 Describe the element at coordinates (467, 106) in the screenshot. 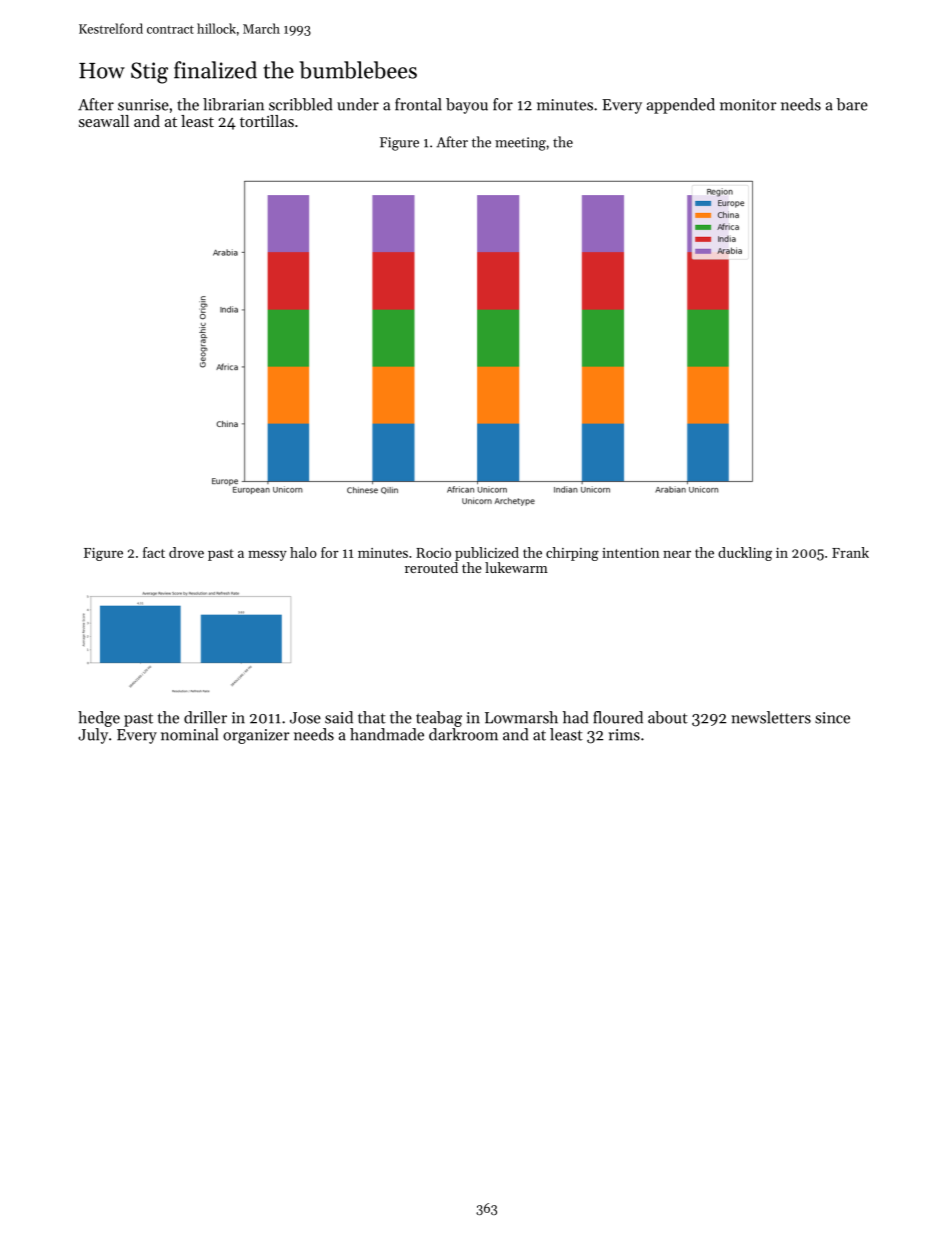

I see `bayou` at that location.
